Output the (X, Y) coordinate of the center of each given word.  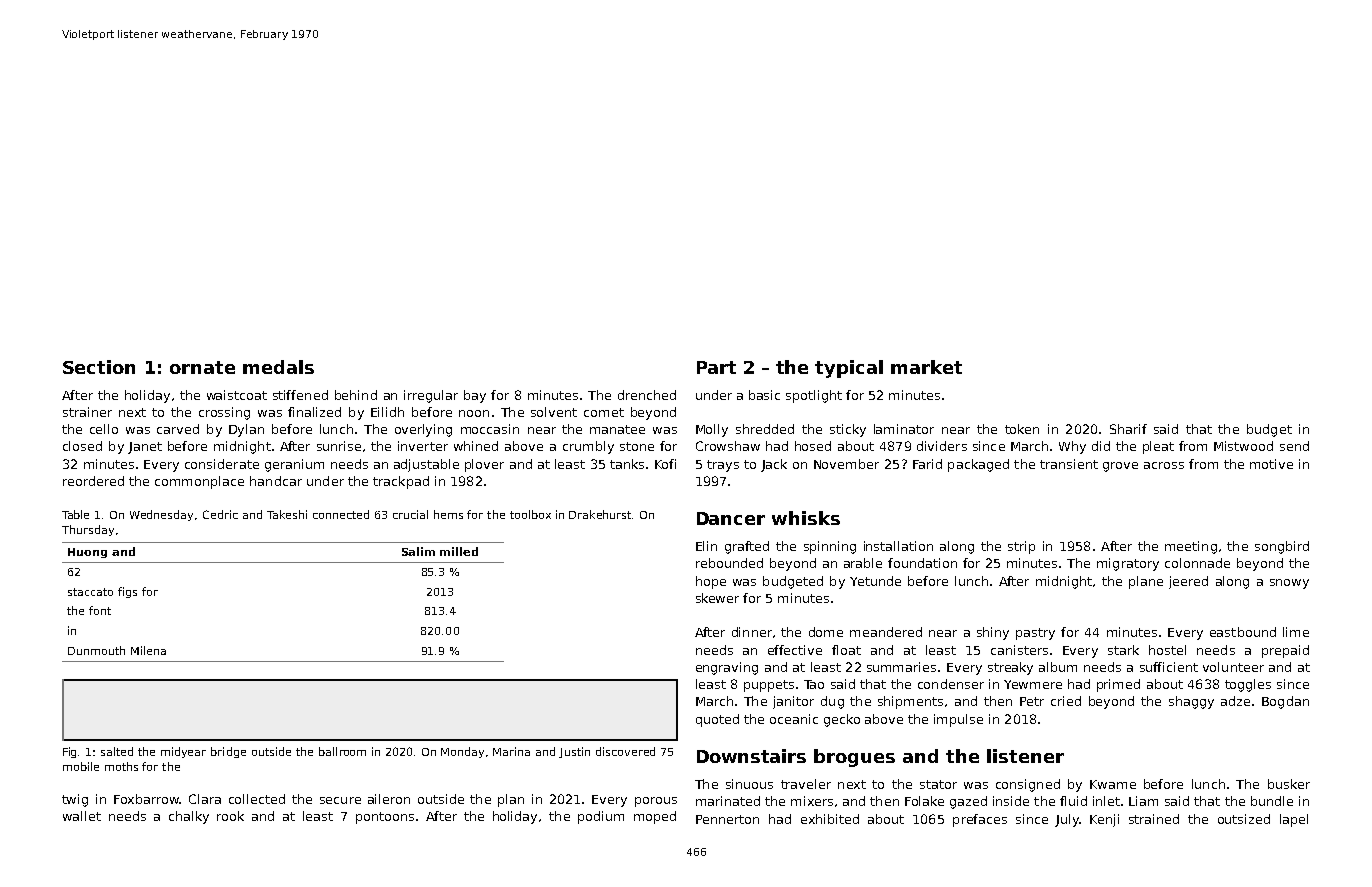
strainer (87, 412)
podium (601, 817)
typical (849, 369)
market (926, 367)
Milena (148, 650)
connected (341, 514)
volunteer (1233, 667)
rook (230, 816)
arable (863, 563)
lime (1296, 632)
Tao (814, 684)
